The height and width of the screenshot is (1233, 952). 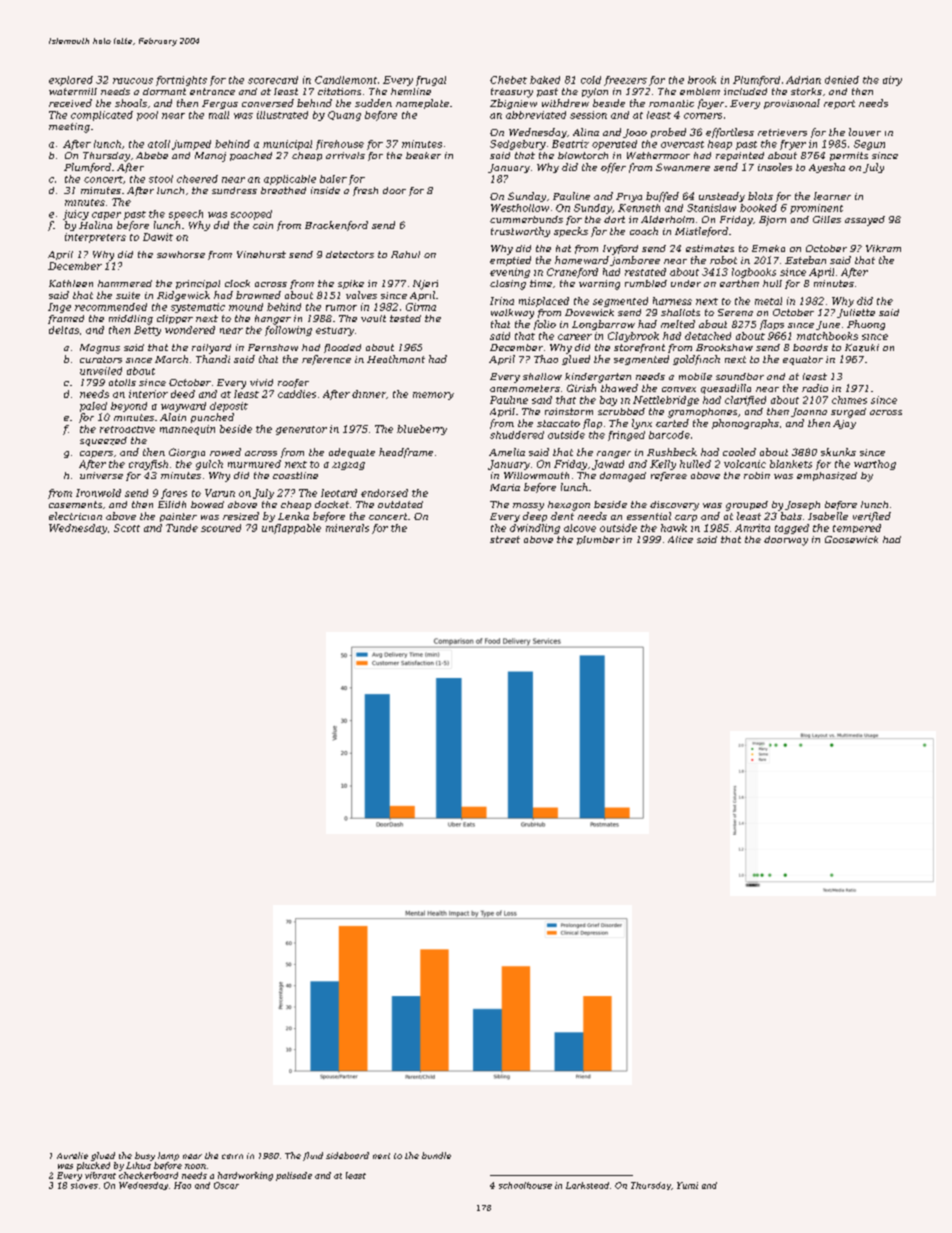 What do you see at coordinates (232, 1156) in the screenshot?
I see `cairn` at bounding box center [232, 1156].
